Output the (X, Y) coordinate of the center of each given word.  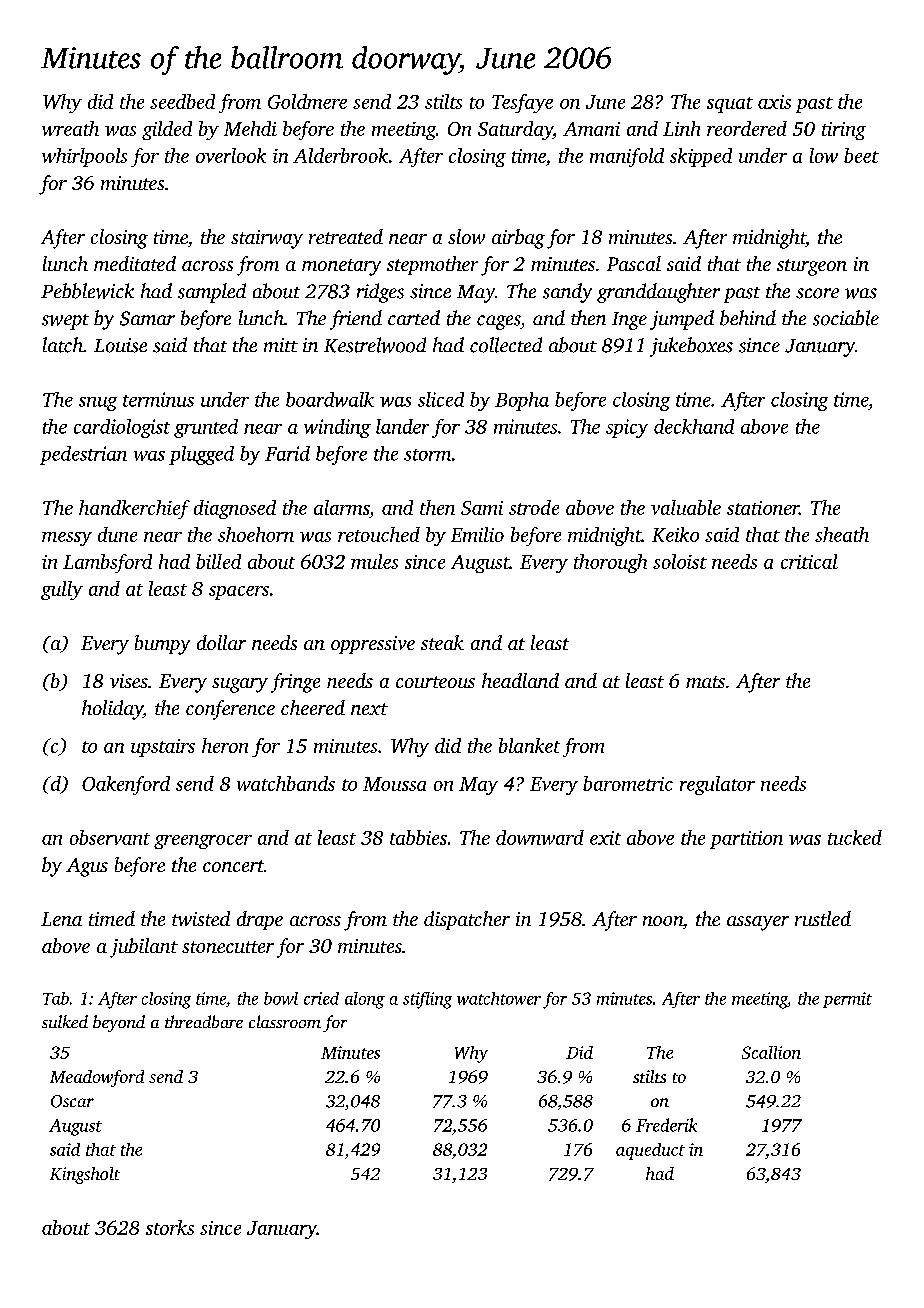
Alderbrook (340, 155)
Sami (482, 508)
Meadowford (97, 1078)
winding (337, 428)
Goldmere (307, 101)
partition (746, 840)
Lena (61, 919)
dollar (221, 642)
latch (63, 345)
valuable (686, 507)
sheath (842, 534)
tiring (844, 131)
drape (260, 920)
